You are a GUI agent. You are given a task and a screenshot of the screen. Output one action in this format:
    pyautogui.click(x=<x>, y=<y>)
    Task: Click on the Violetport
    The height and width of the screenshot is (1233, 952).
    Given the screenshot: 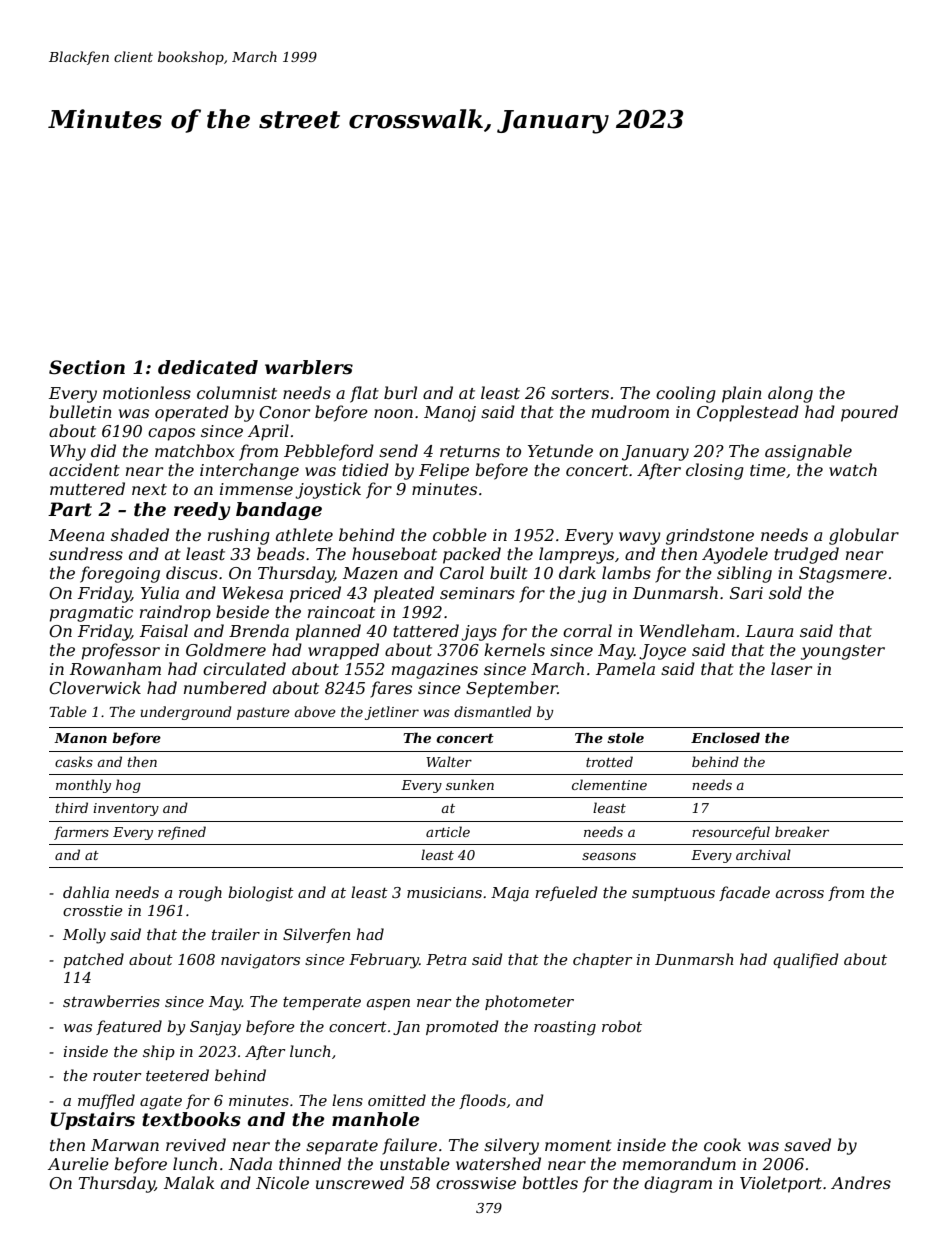 What is the action you would take?
    pyautogui.click(x=781, y=1184)
